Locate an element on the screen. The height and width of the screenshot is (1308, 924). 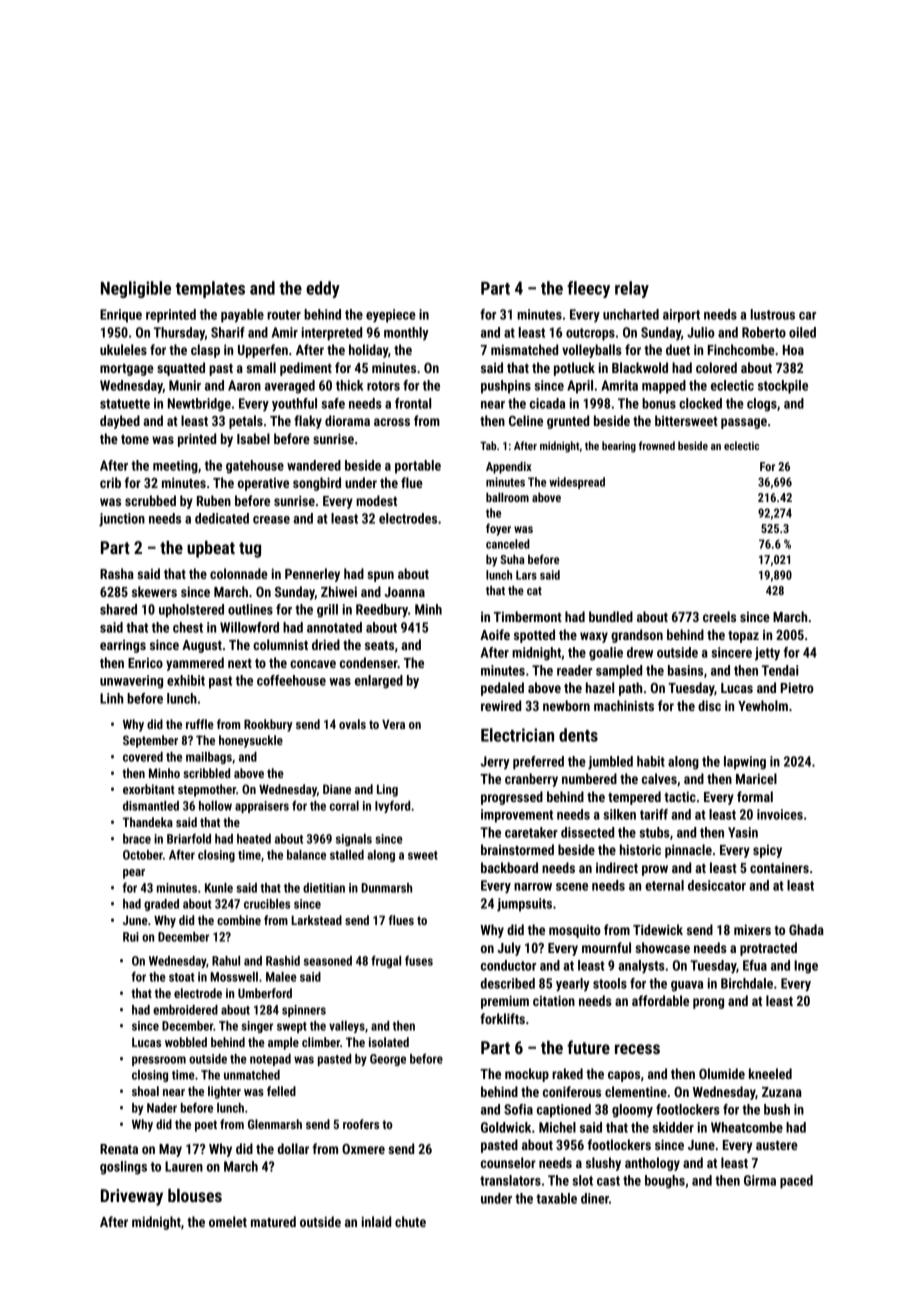
airport is located at coordinates (681, 316).
